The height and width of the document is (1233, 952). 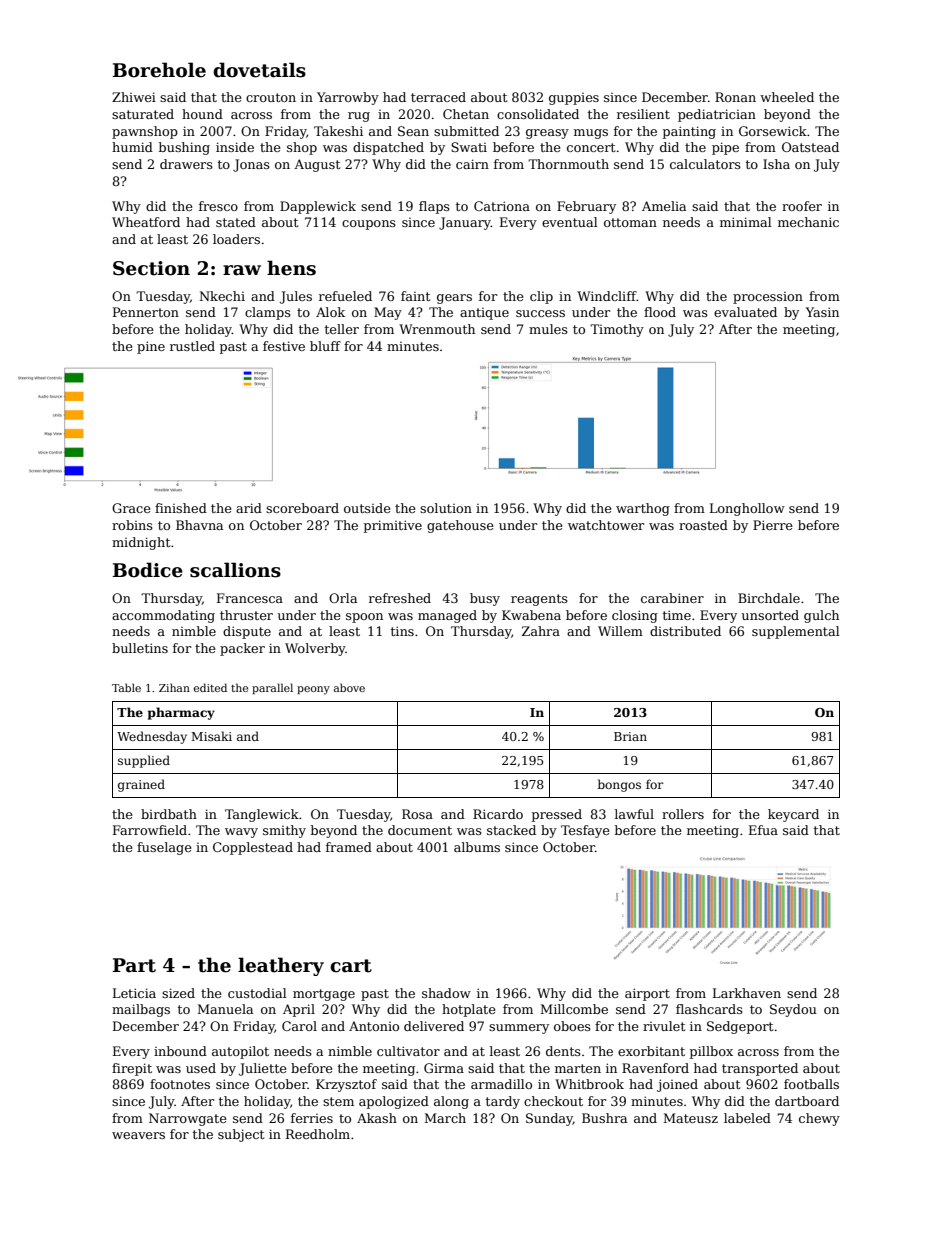 I want to click on crouton, so click(x=271, y=97).
